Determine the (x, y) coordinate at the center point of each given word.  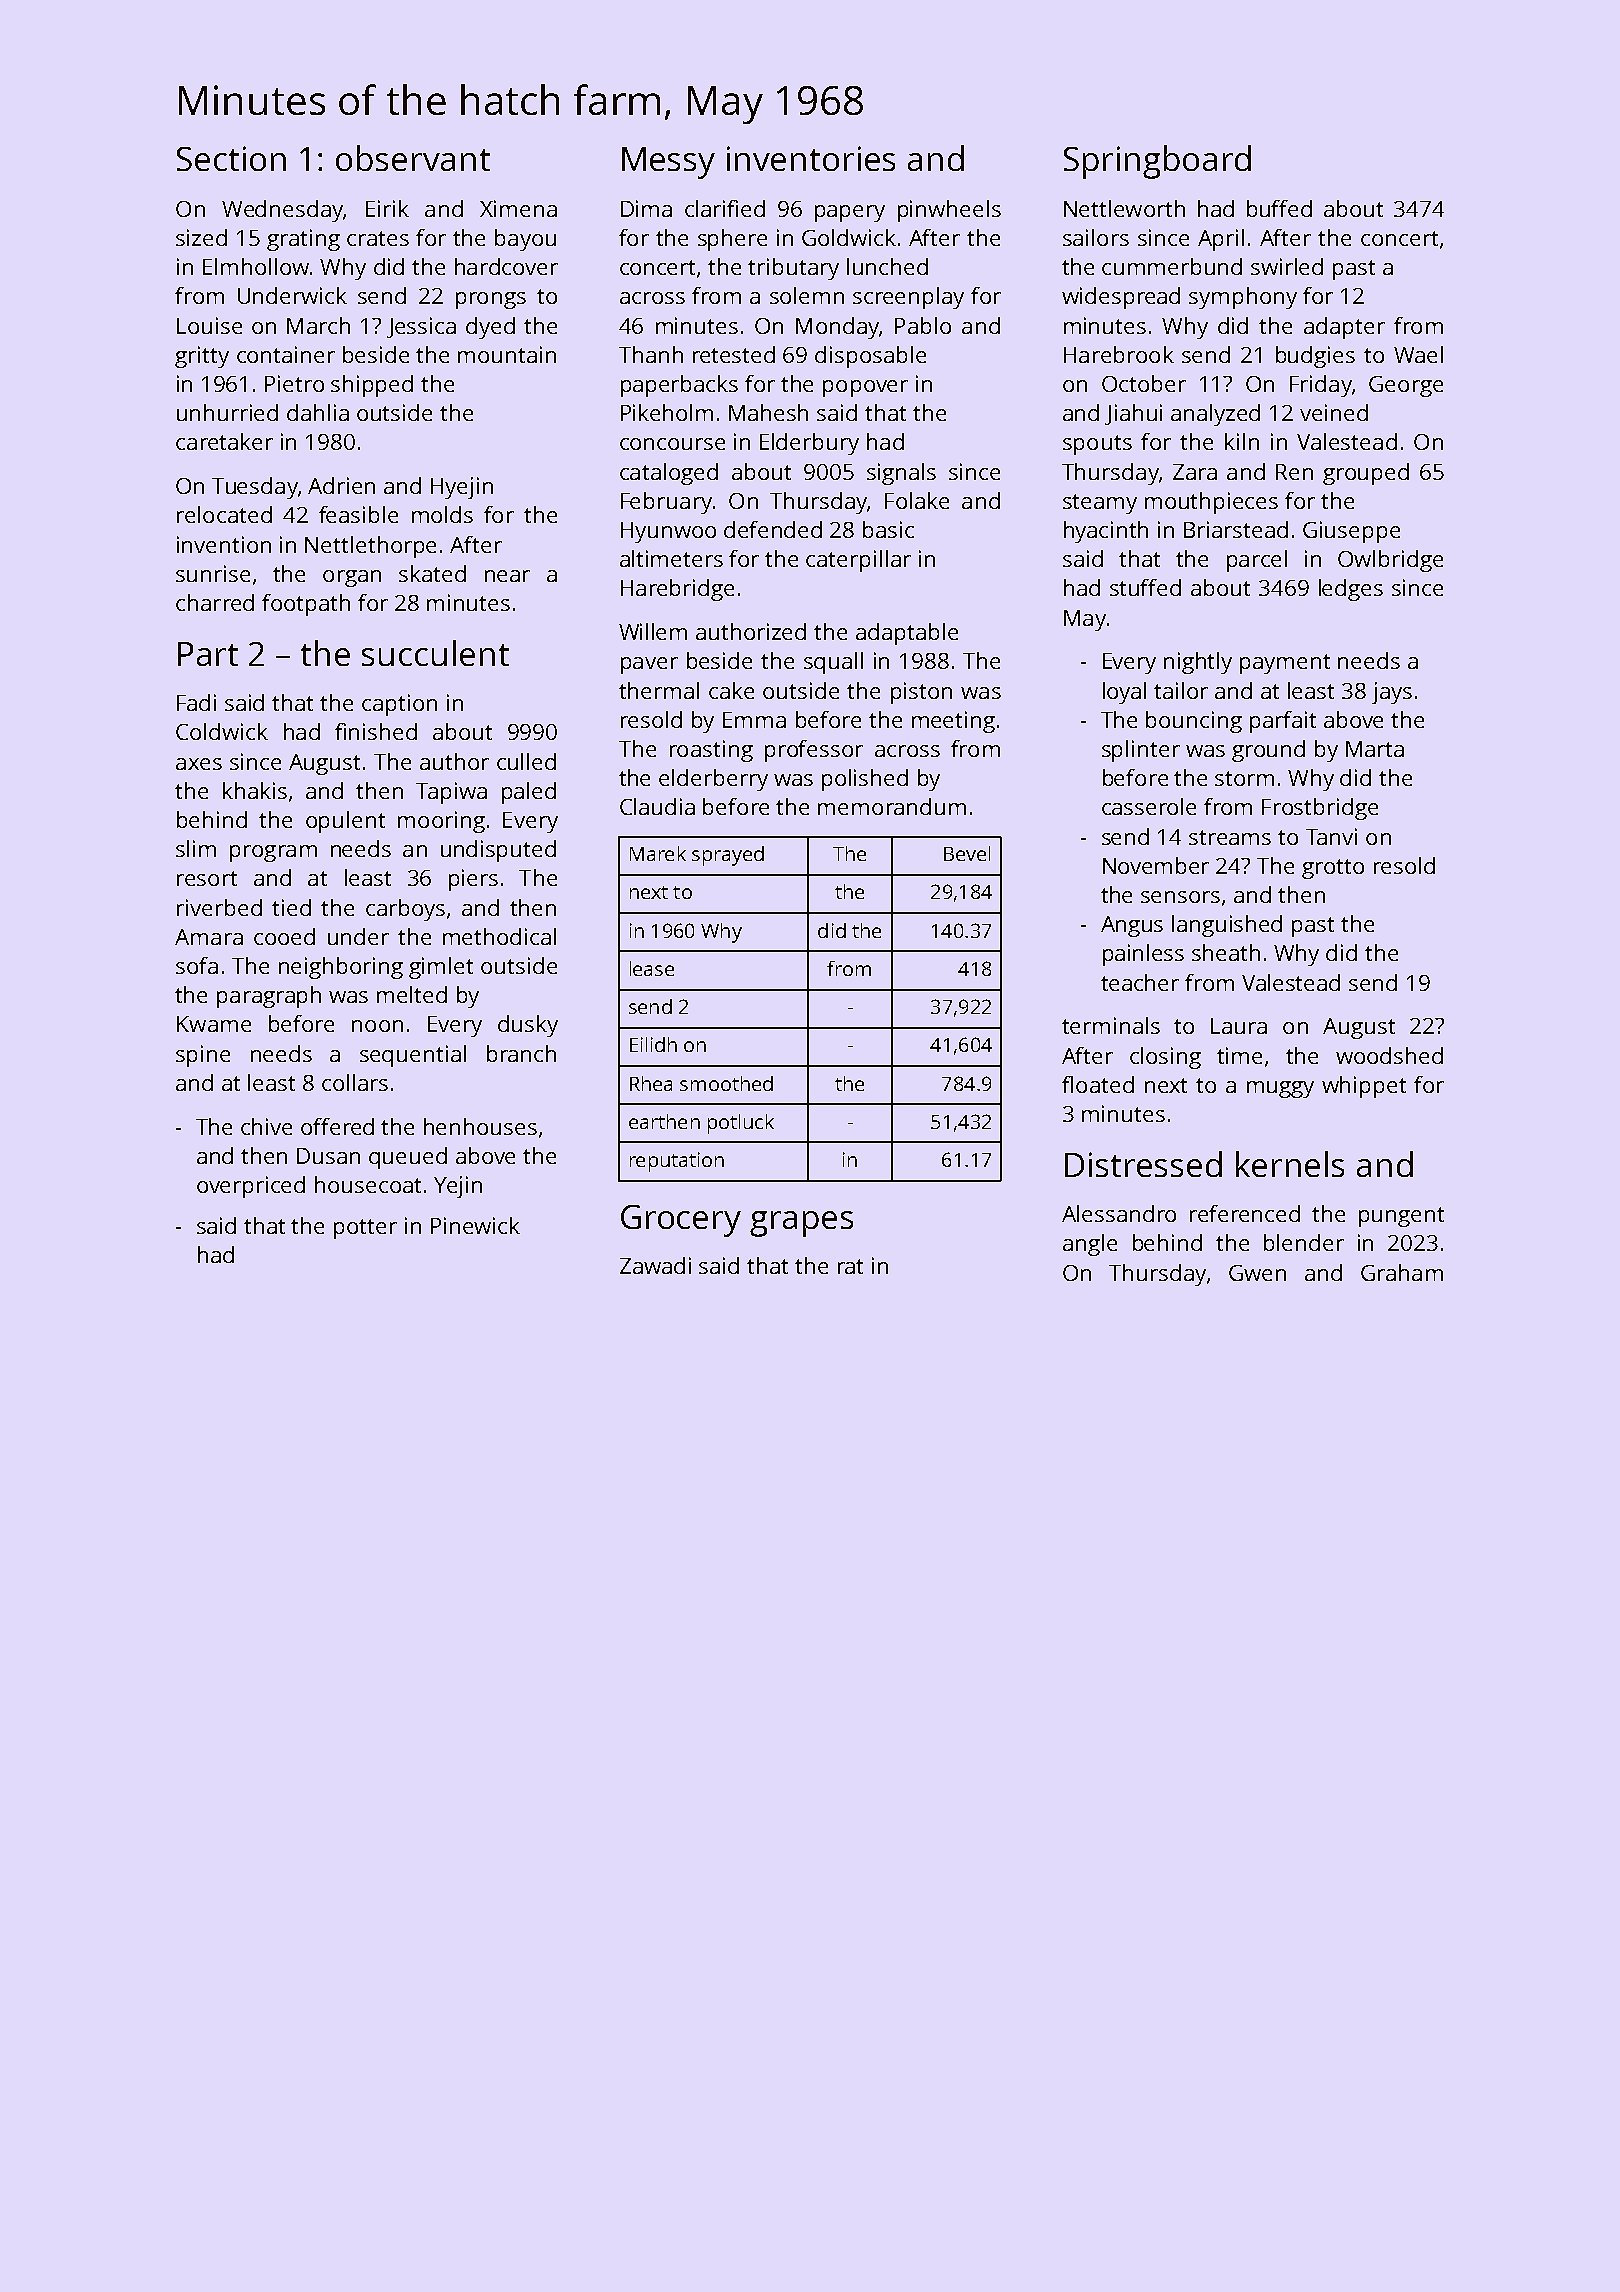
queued (408, 1158)
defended (773, 529)
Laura (1239, 1026)
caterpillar (858, 561)
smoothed (726, 1083)
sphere (732, 240)
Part (208, 654)
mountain (507, 354)
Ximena (518, 208)
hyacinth (1106, 532)
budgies (1315, 357)
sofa (197, 965)
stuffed (1145, 587)
